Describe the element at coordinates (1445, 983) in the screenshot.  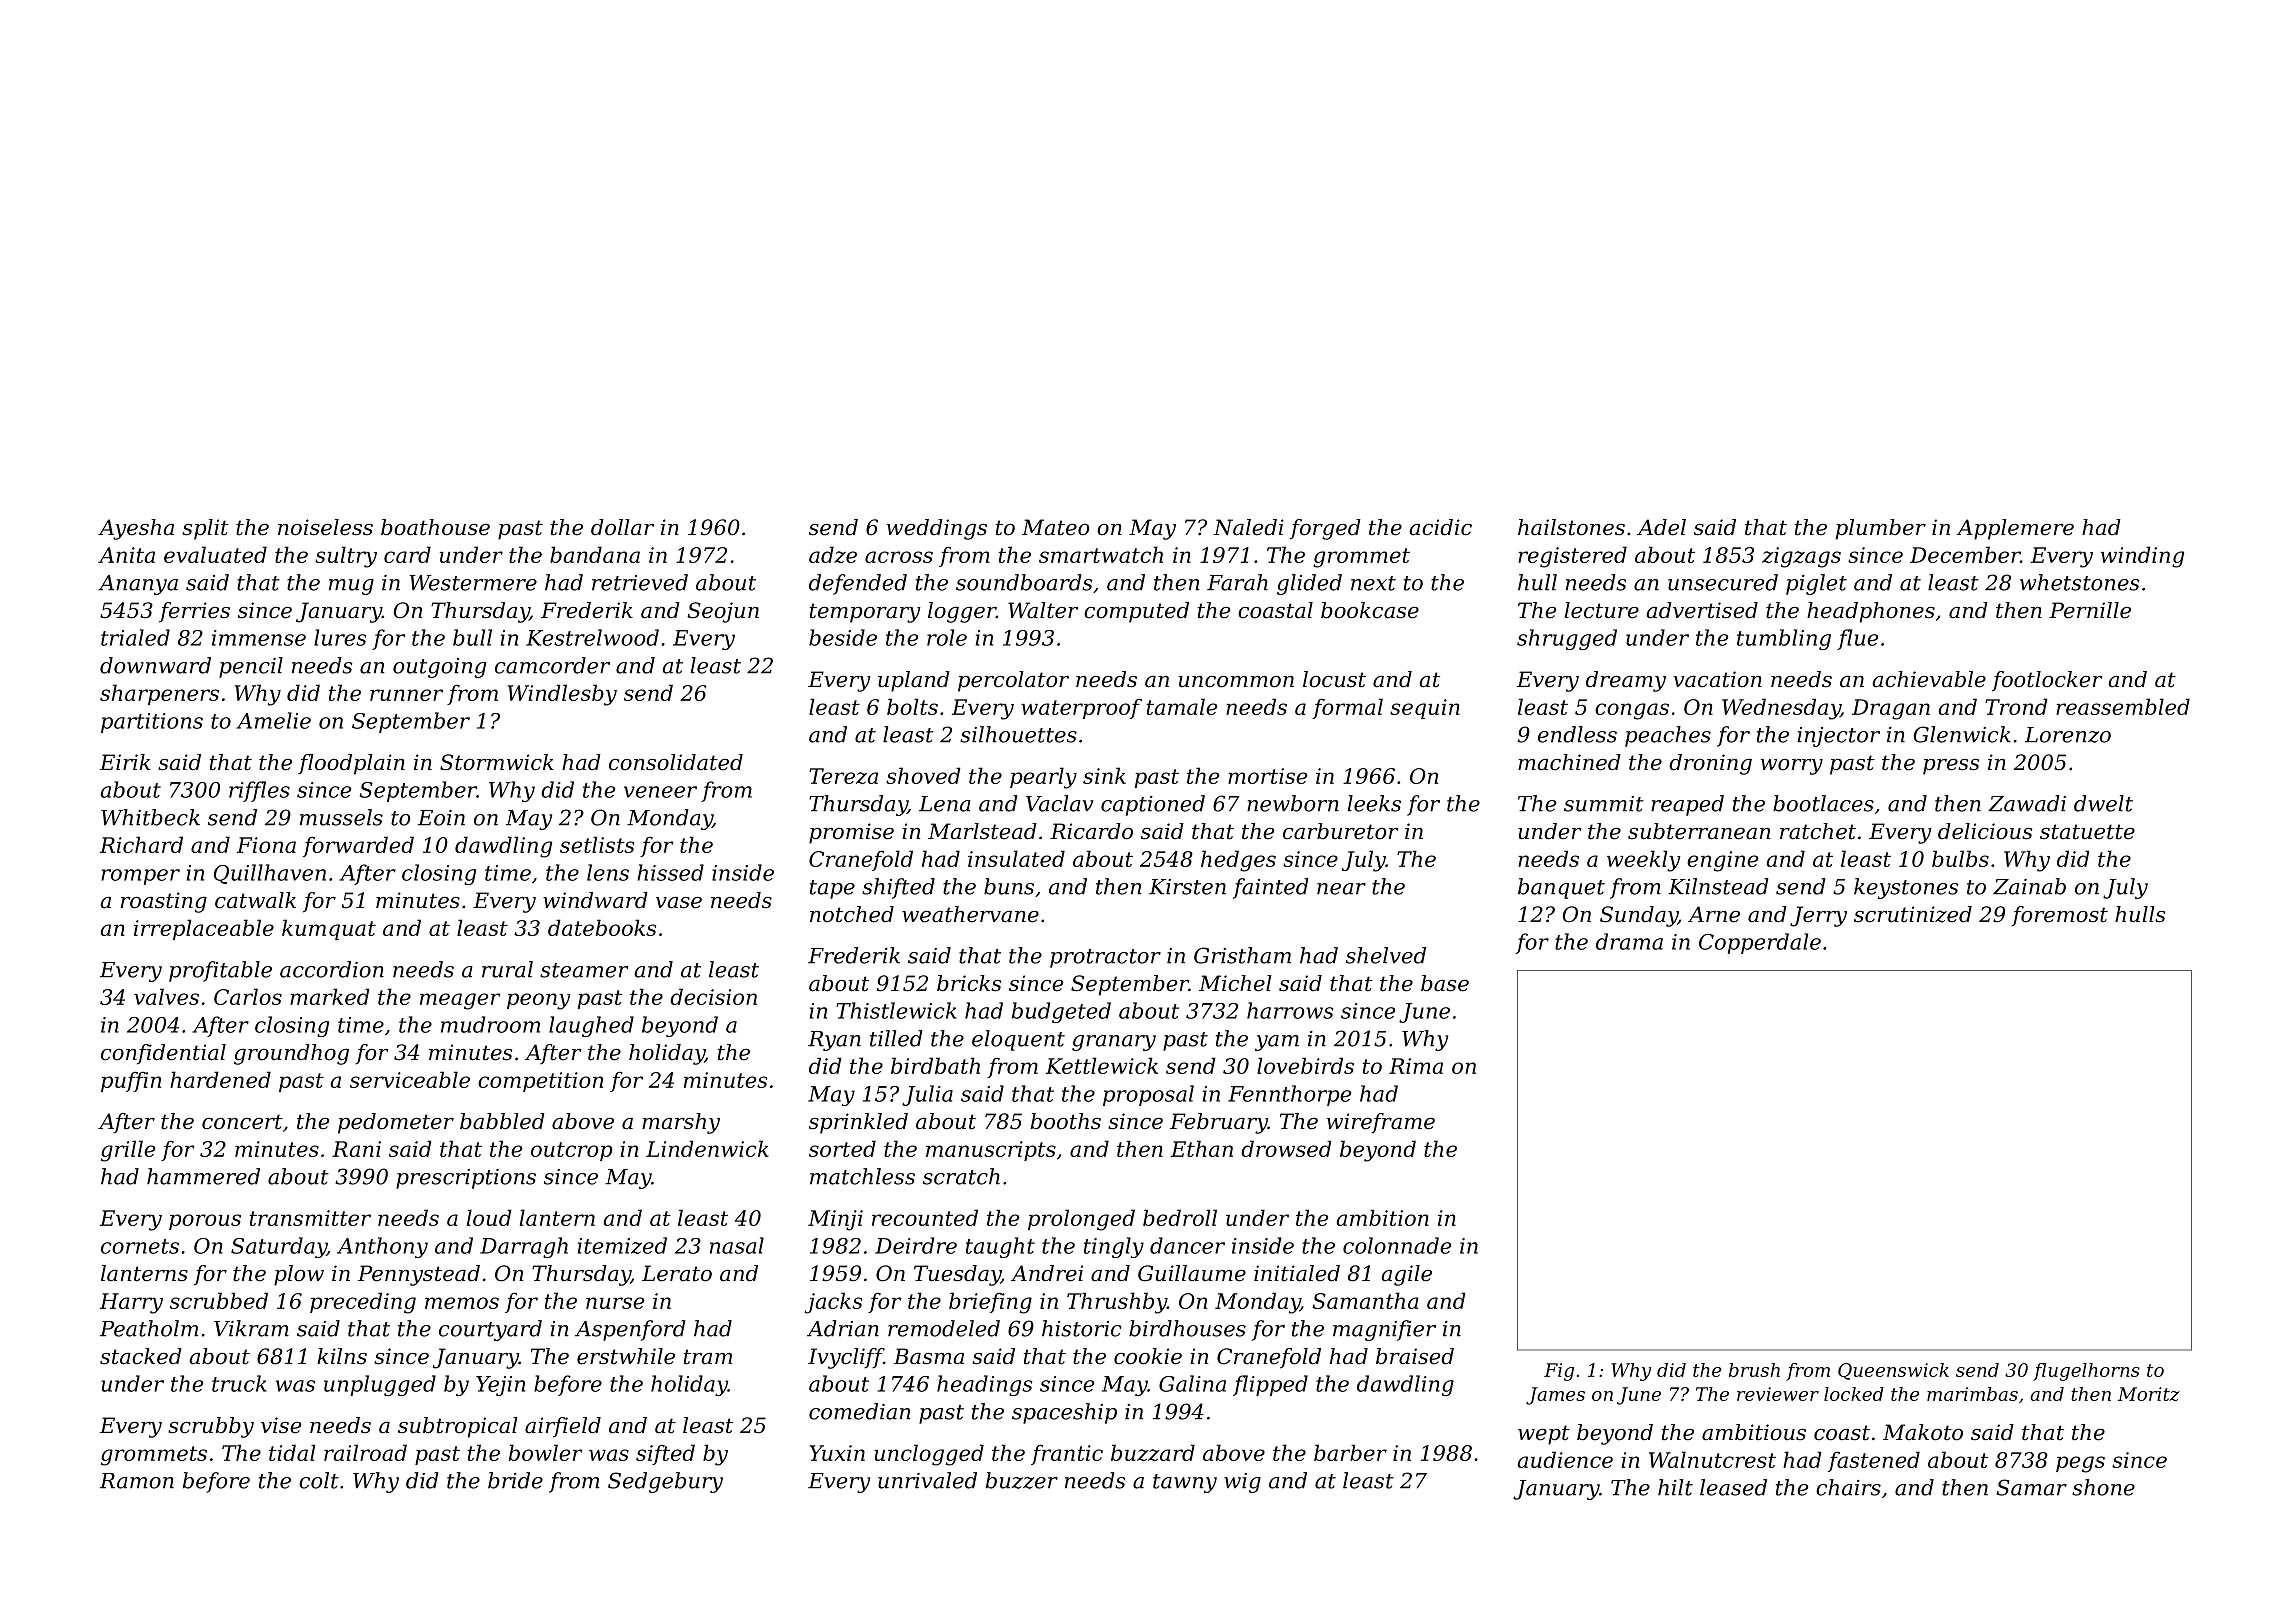
I see `base` at that location.
